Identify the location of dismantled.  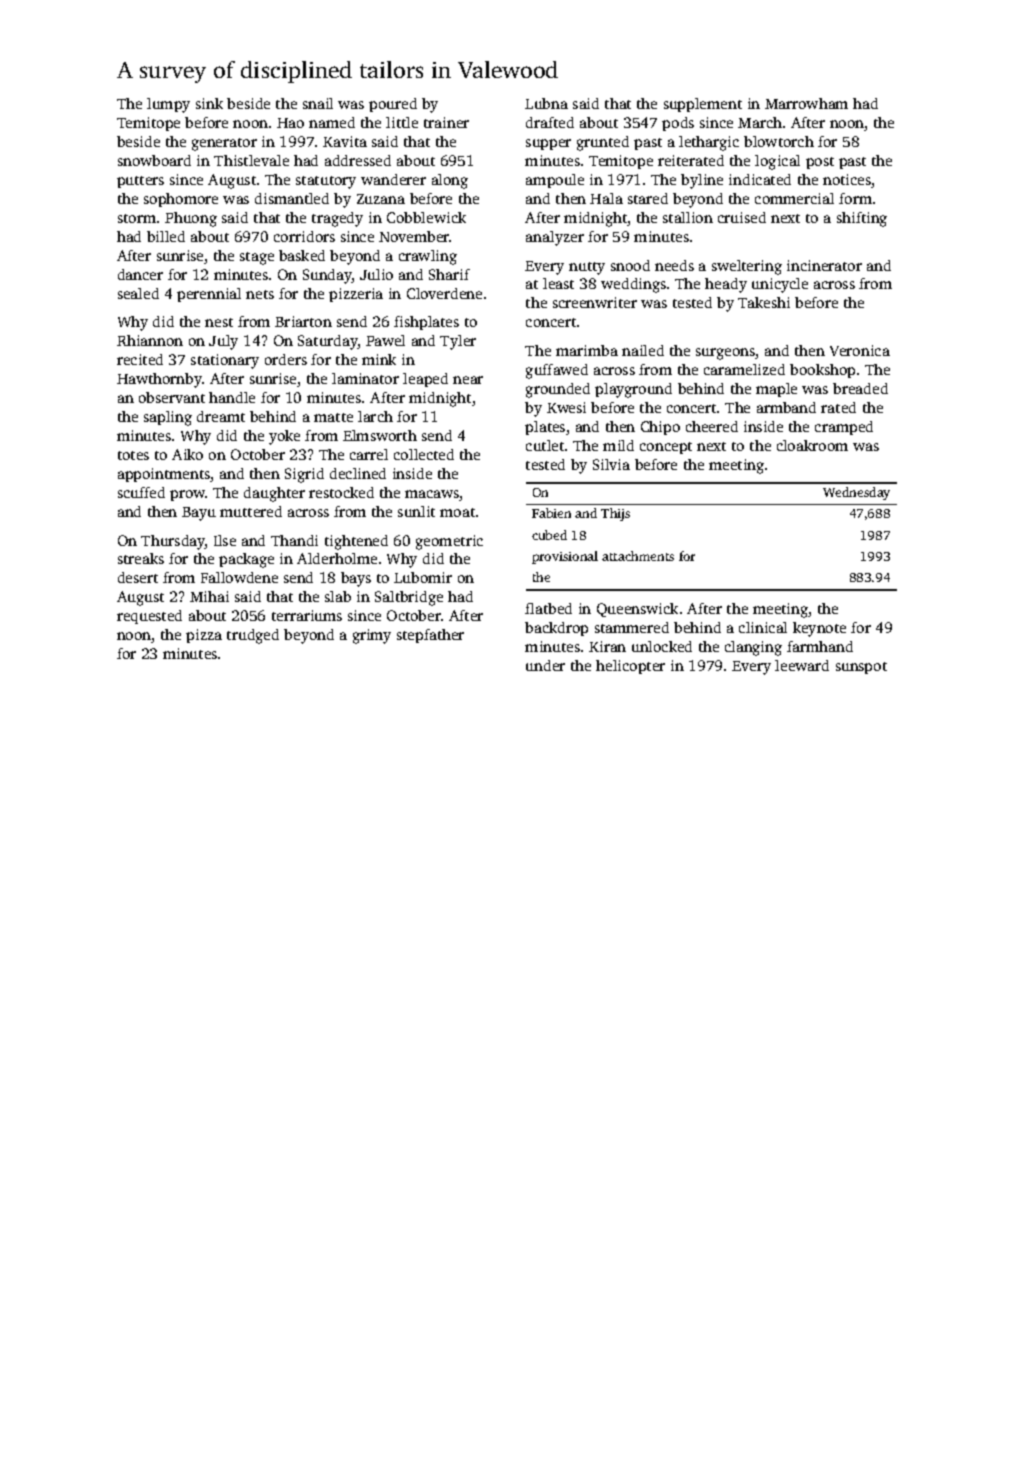
(292, 198).
